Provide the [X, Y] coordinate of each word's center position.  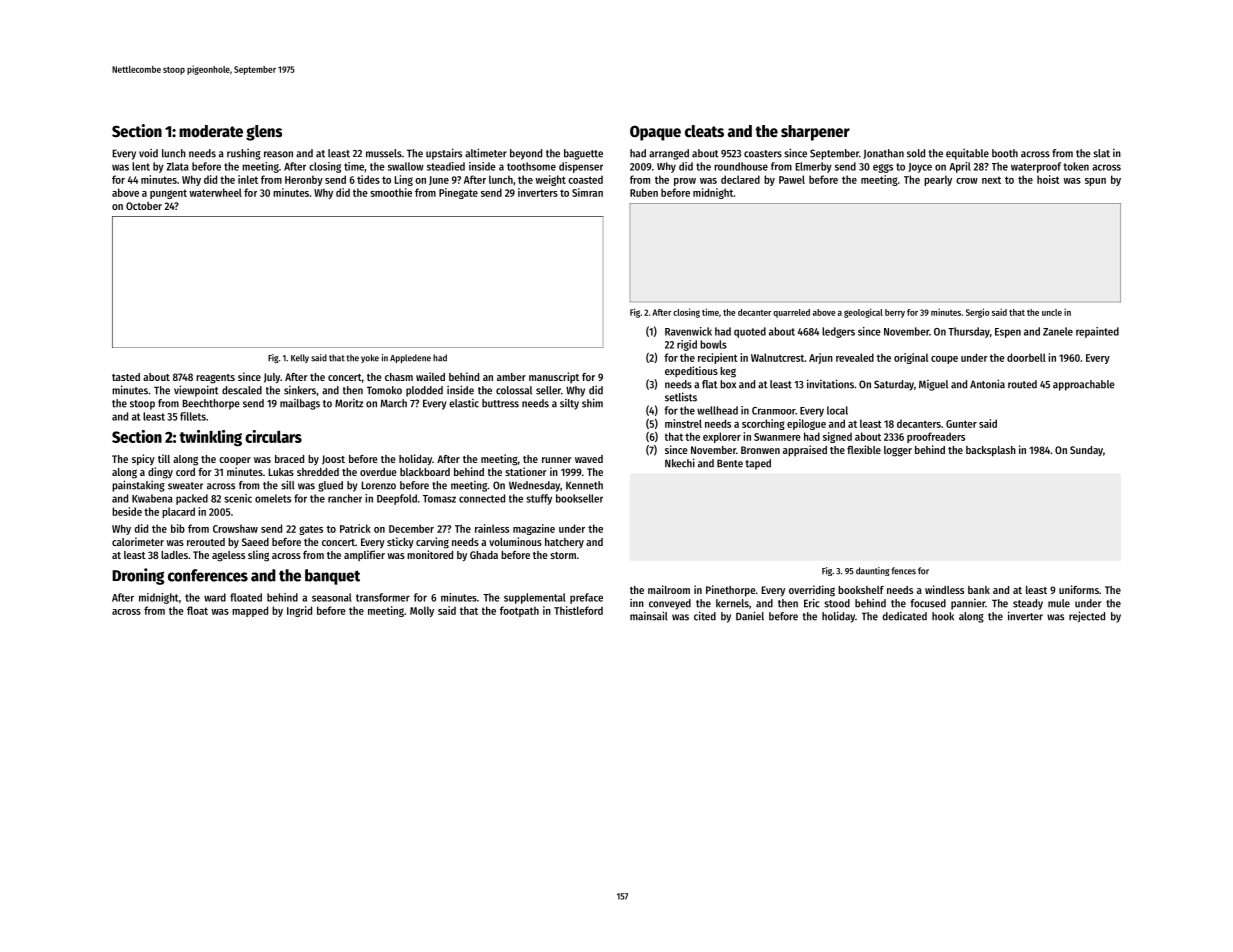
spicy [143, 460]
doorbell [1026, 357]
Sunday [1086, 451]
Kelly [300, 358]
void [148, 153]
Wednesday [534, 486]
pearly [938, 180]
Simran [587, 192]
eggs [883, 168]
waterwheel [215, 192]
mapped [250, 611]
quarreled [791, 313]
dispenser [581, 167]
